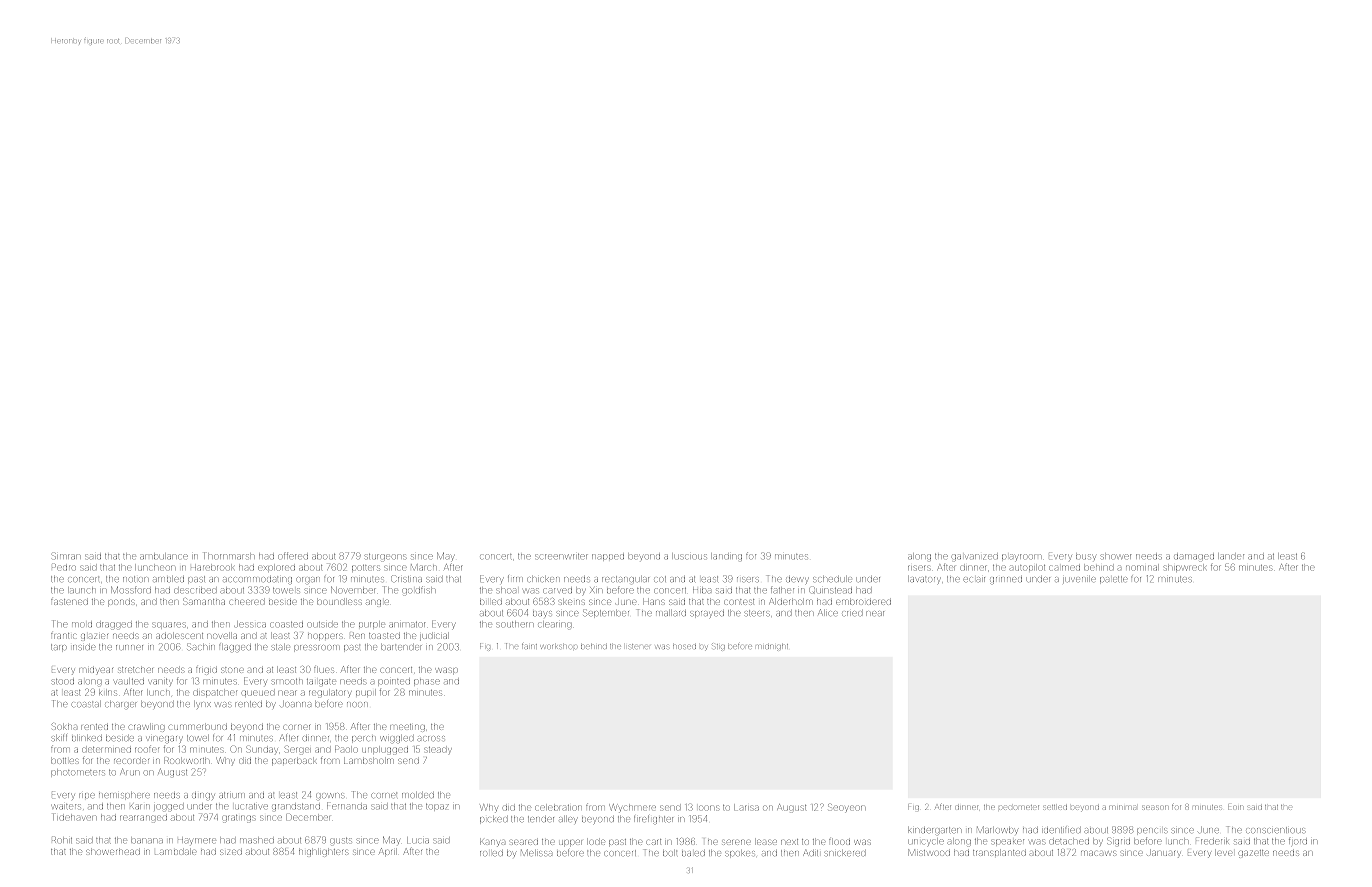 The width and height of the screenshot is (1372, 887). Describe the element at coordinates (1006, 580) in the screenshot. I see `grinned` at that location.
